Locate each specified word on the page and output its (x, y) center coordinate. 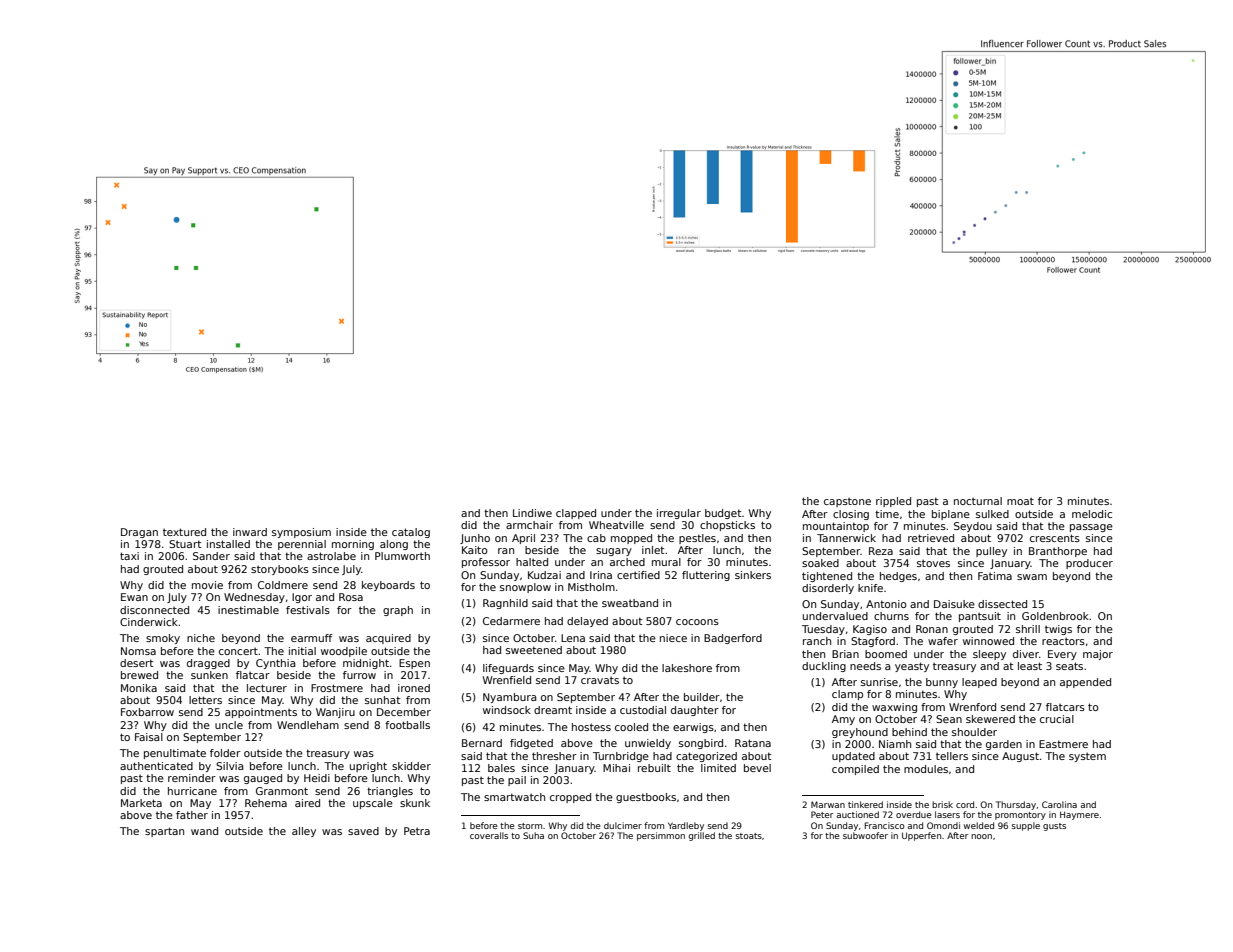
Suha (533, 835)
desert (136, 663)
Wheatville (616, 525)
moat (1020, 501)
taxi (129, 556)
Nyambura (510, 698)
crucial (1057, 719)
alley (304, 832)
